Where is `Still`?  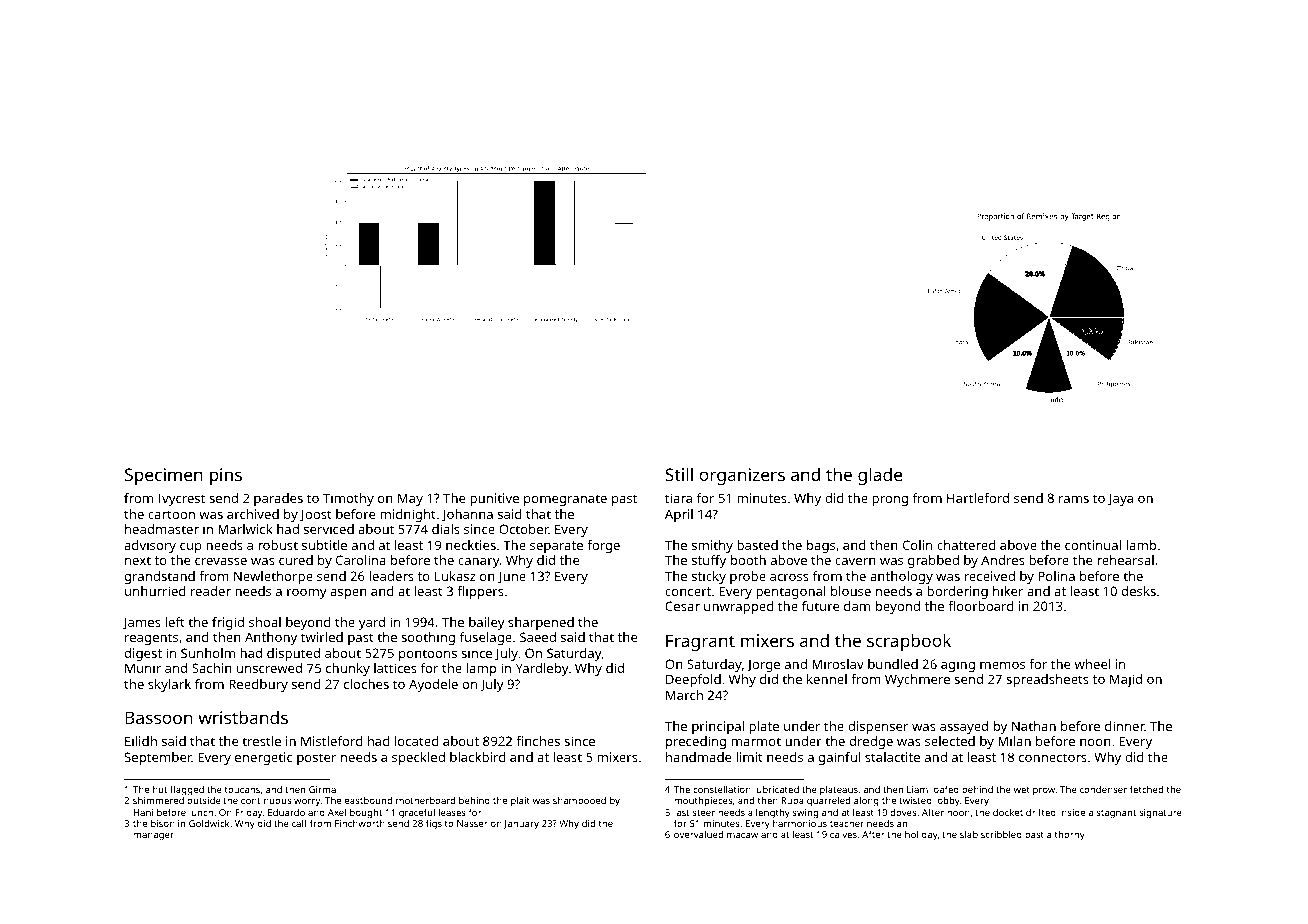
Still is located at coordinates (679, 474).
